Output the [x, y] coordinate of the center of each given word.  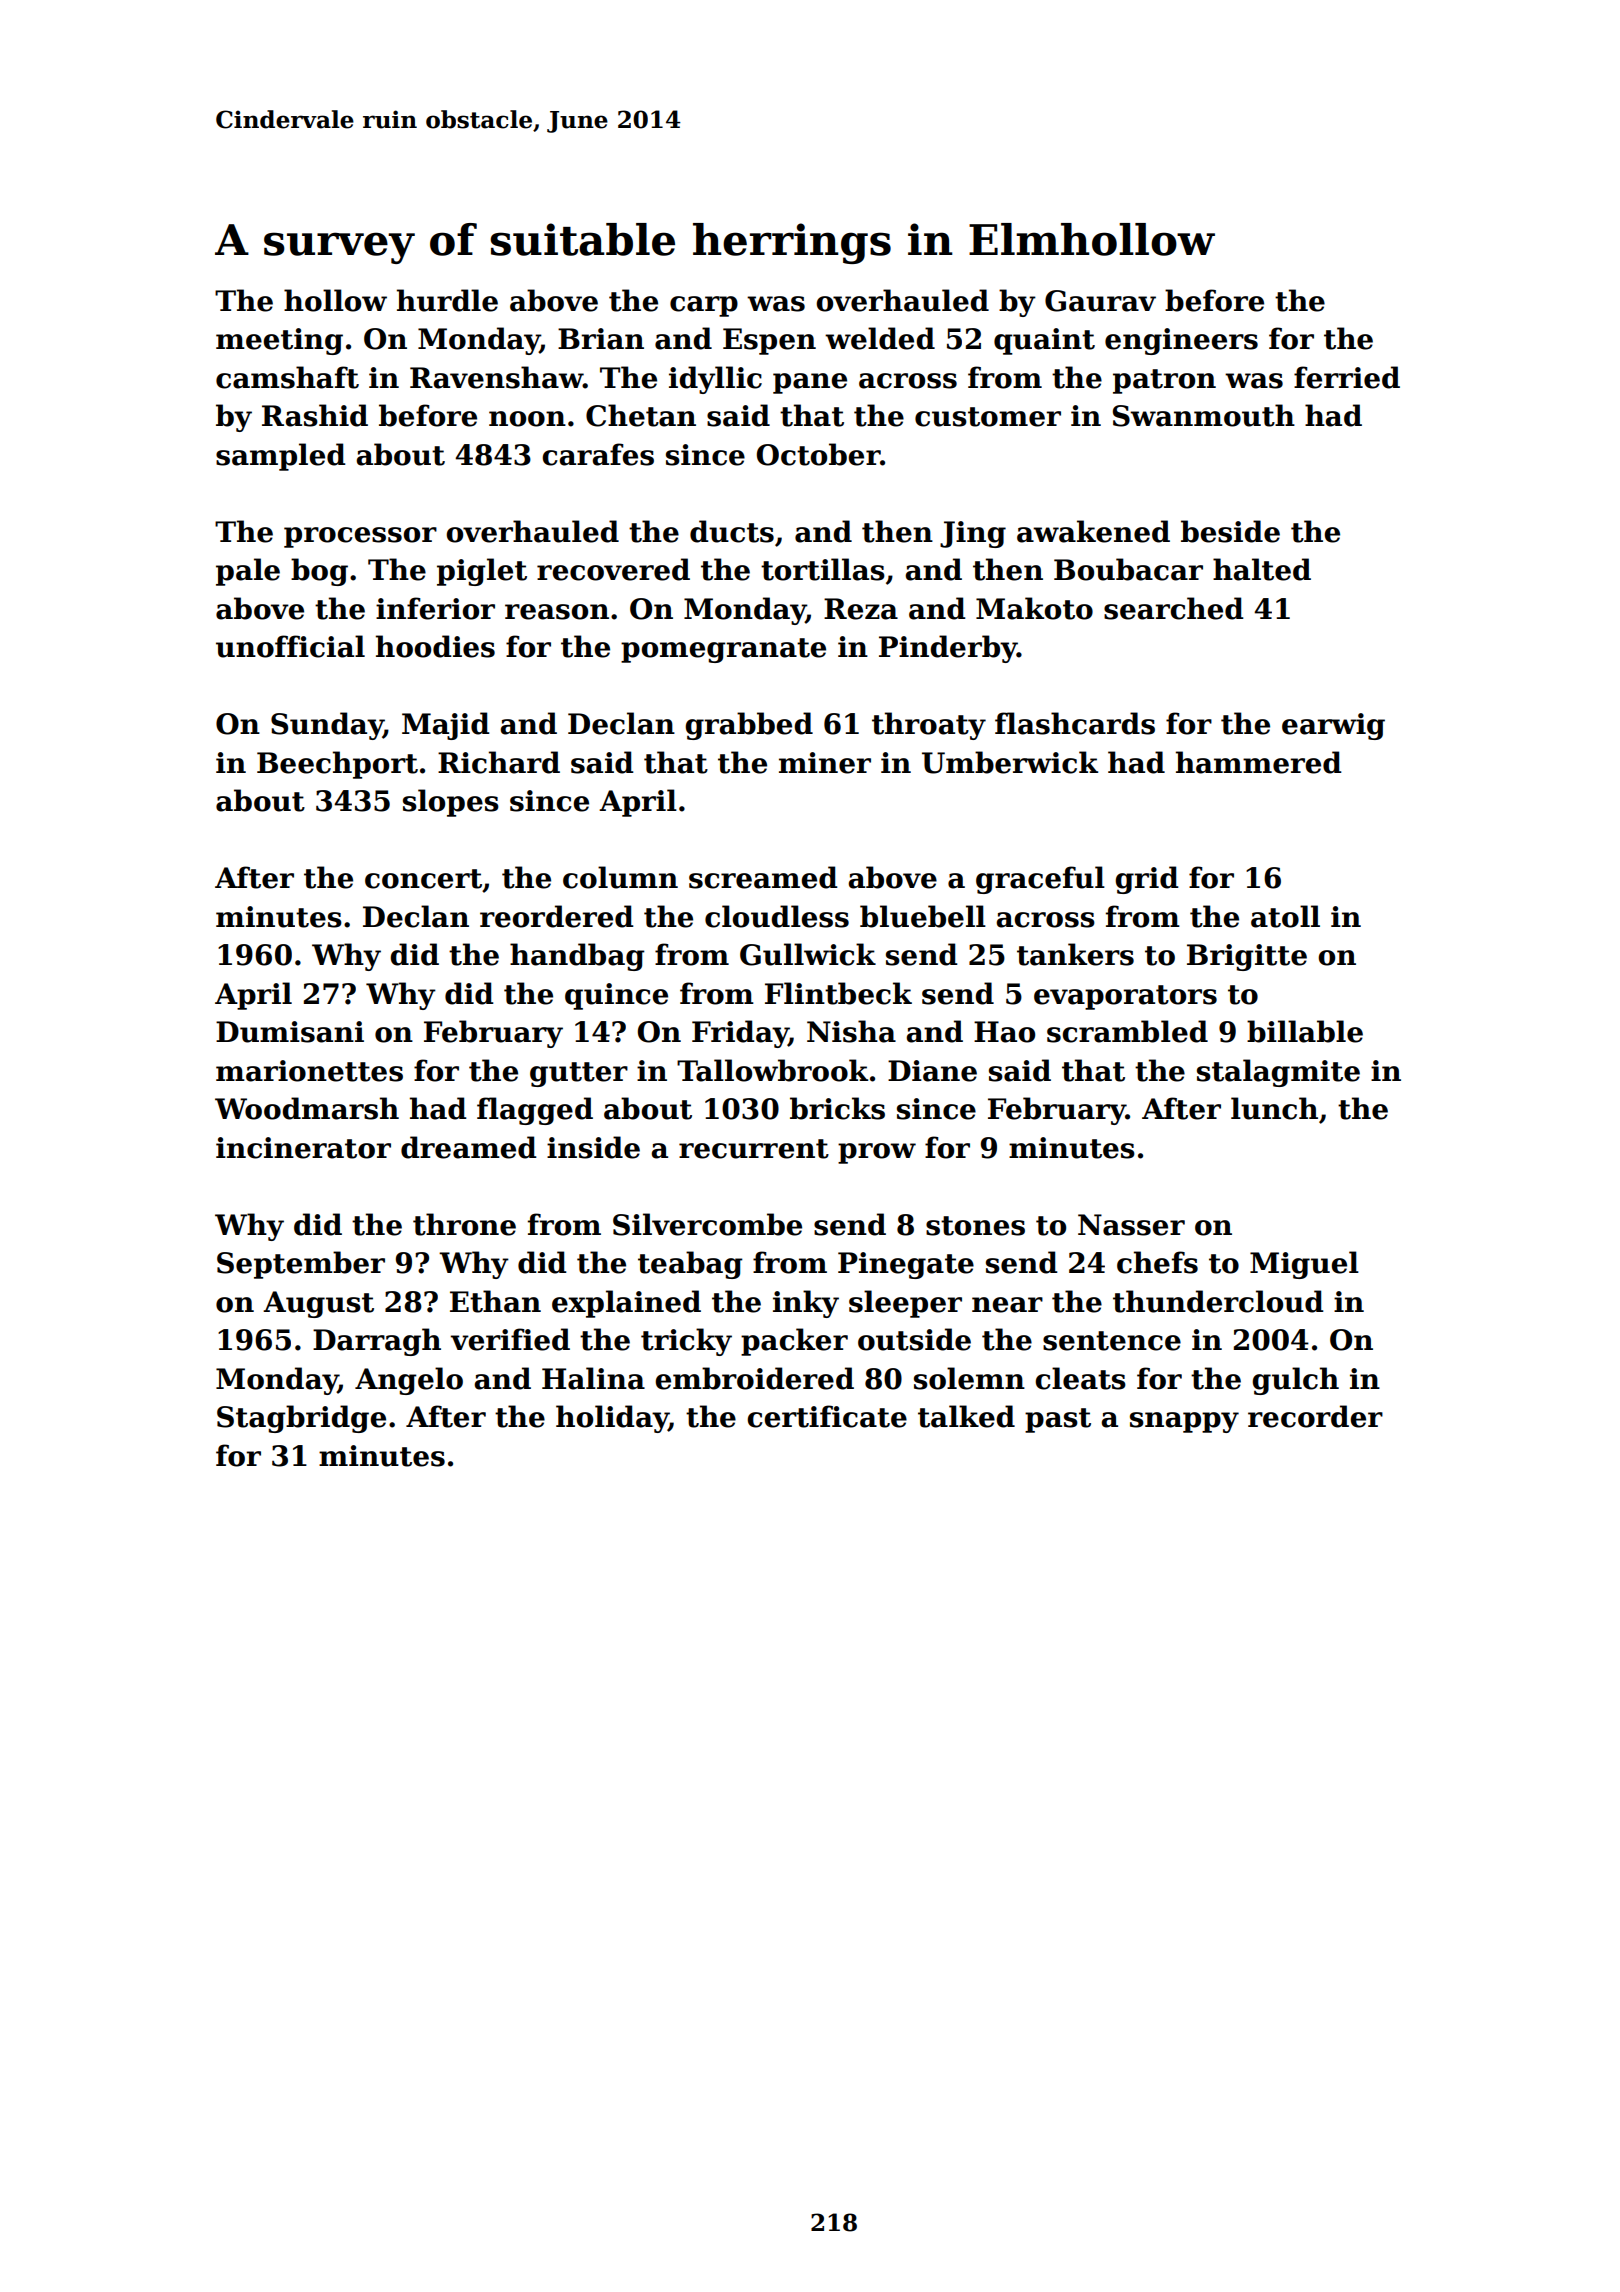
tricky [686, 1342]
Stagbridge [301, 1419]
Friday [740, 1034]
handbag [577, 957]
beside [1230, 531]
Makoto [1034, 608]
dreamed [469, 1147]
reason [557, 612]
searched [1174, 608]
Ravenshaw [496, 377]
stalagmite [1278, 1073]
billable [1305, 1031]
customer [988, 417]
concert [423, 879]
